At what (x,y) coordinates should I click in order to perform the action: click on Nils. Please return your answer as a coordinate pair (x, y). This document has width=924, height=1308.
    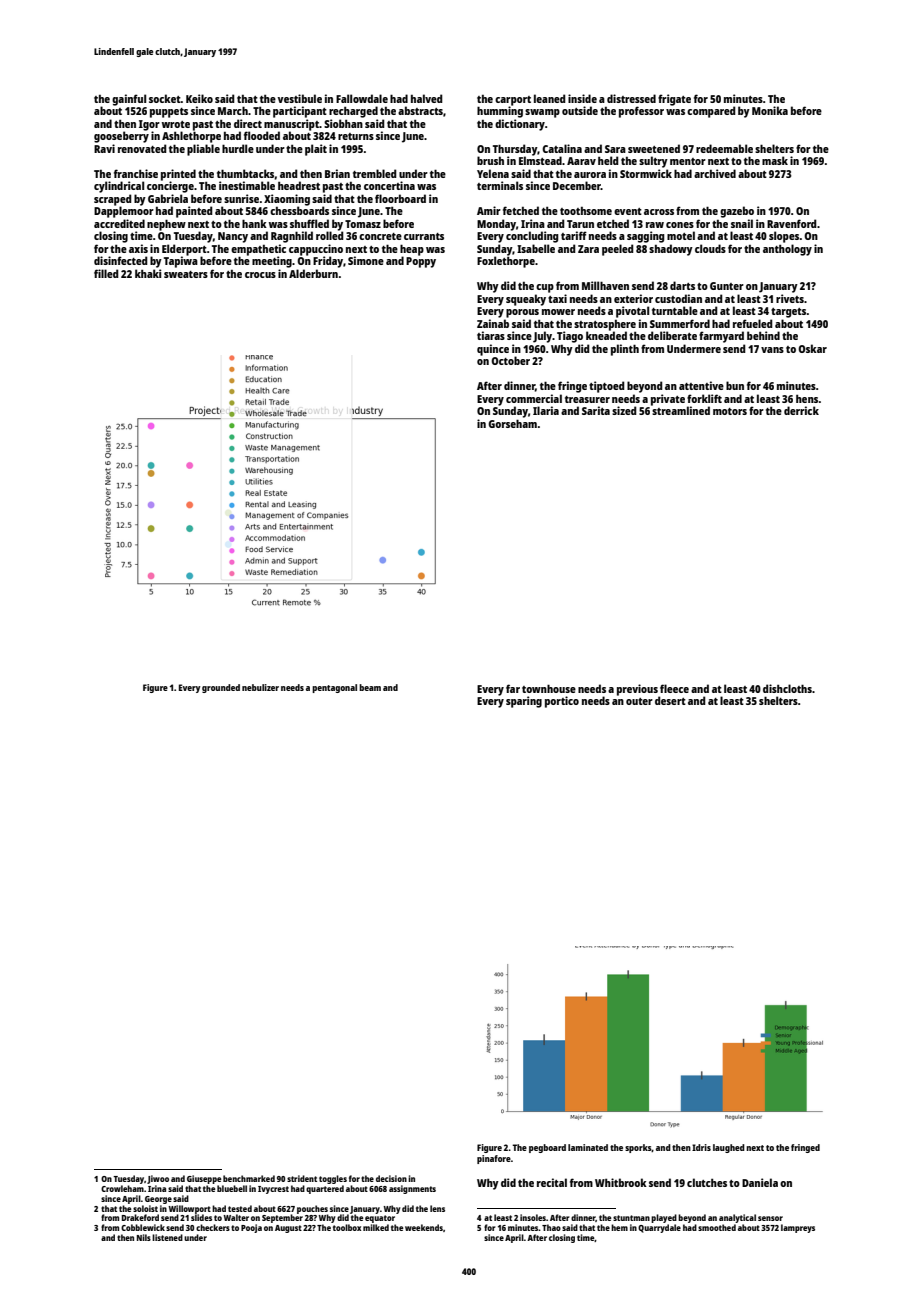
    Looking at the image, I should click on (144, 1237).
